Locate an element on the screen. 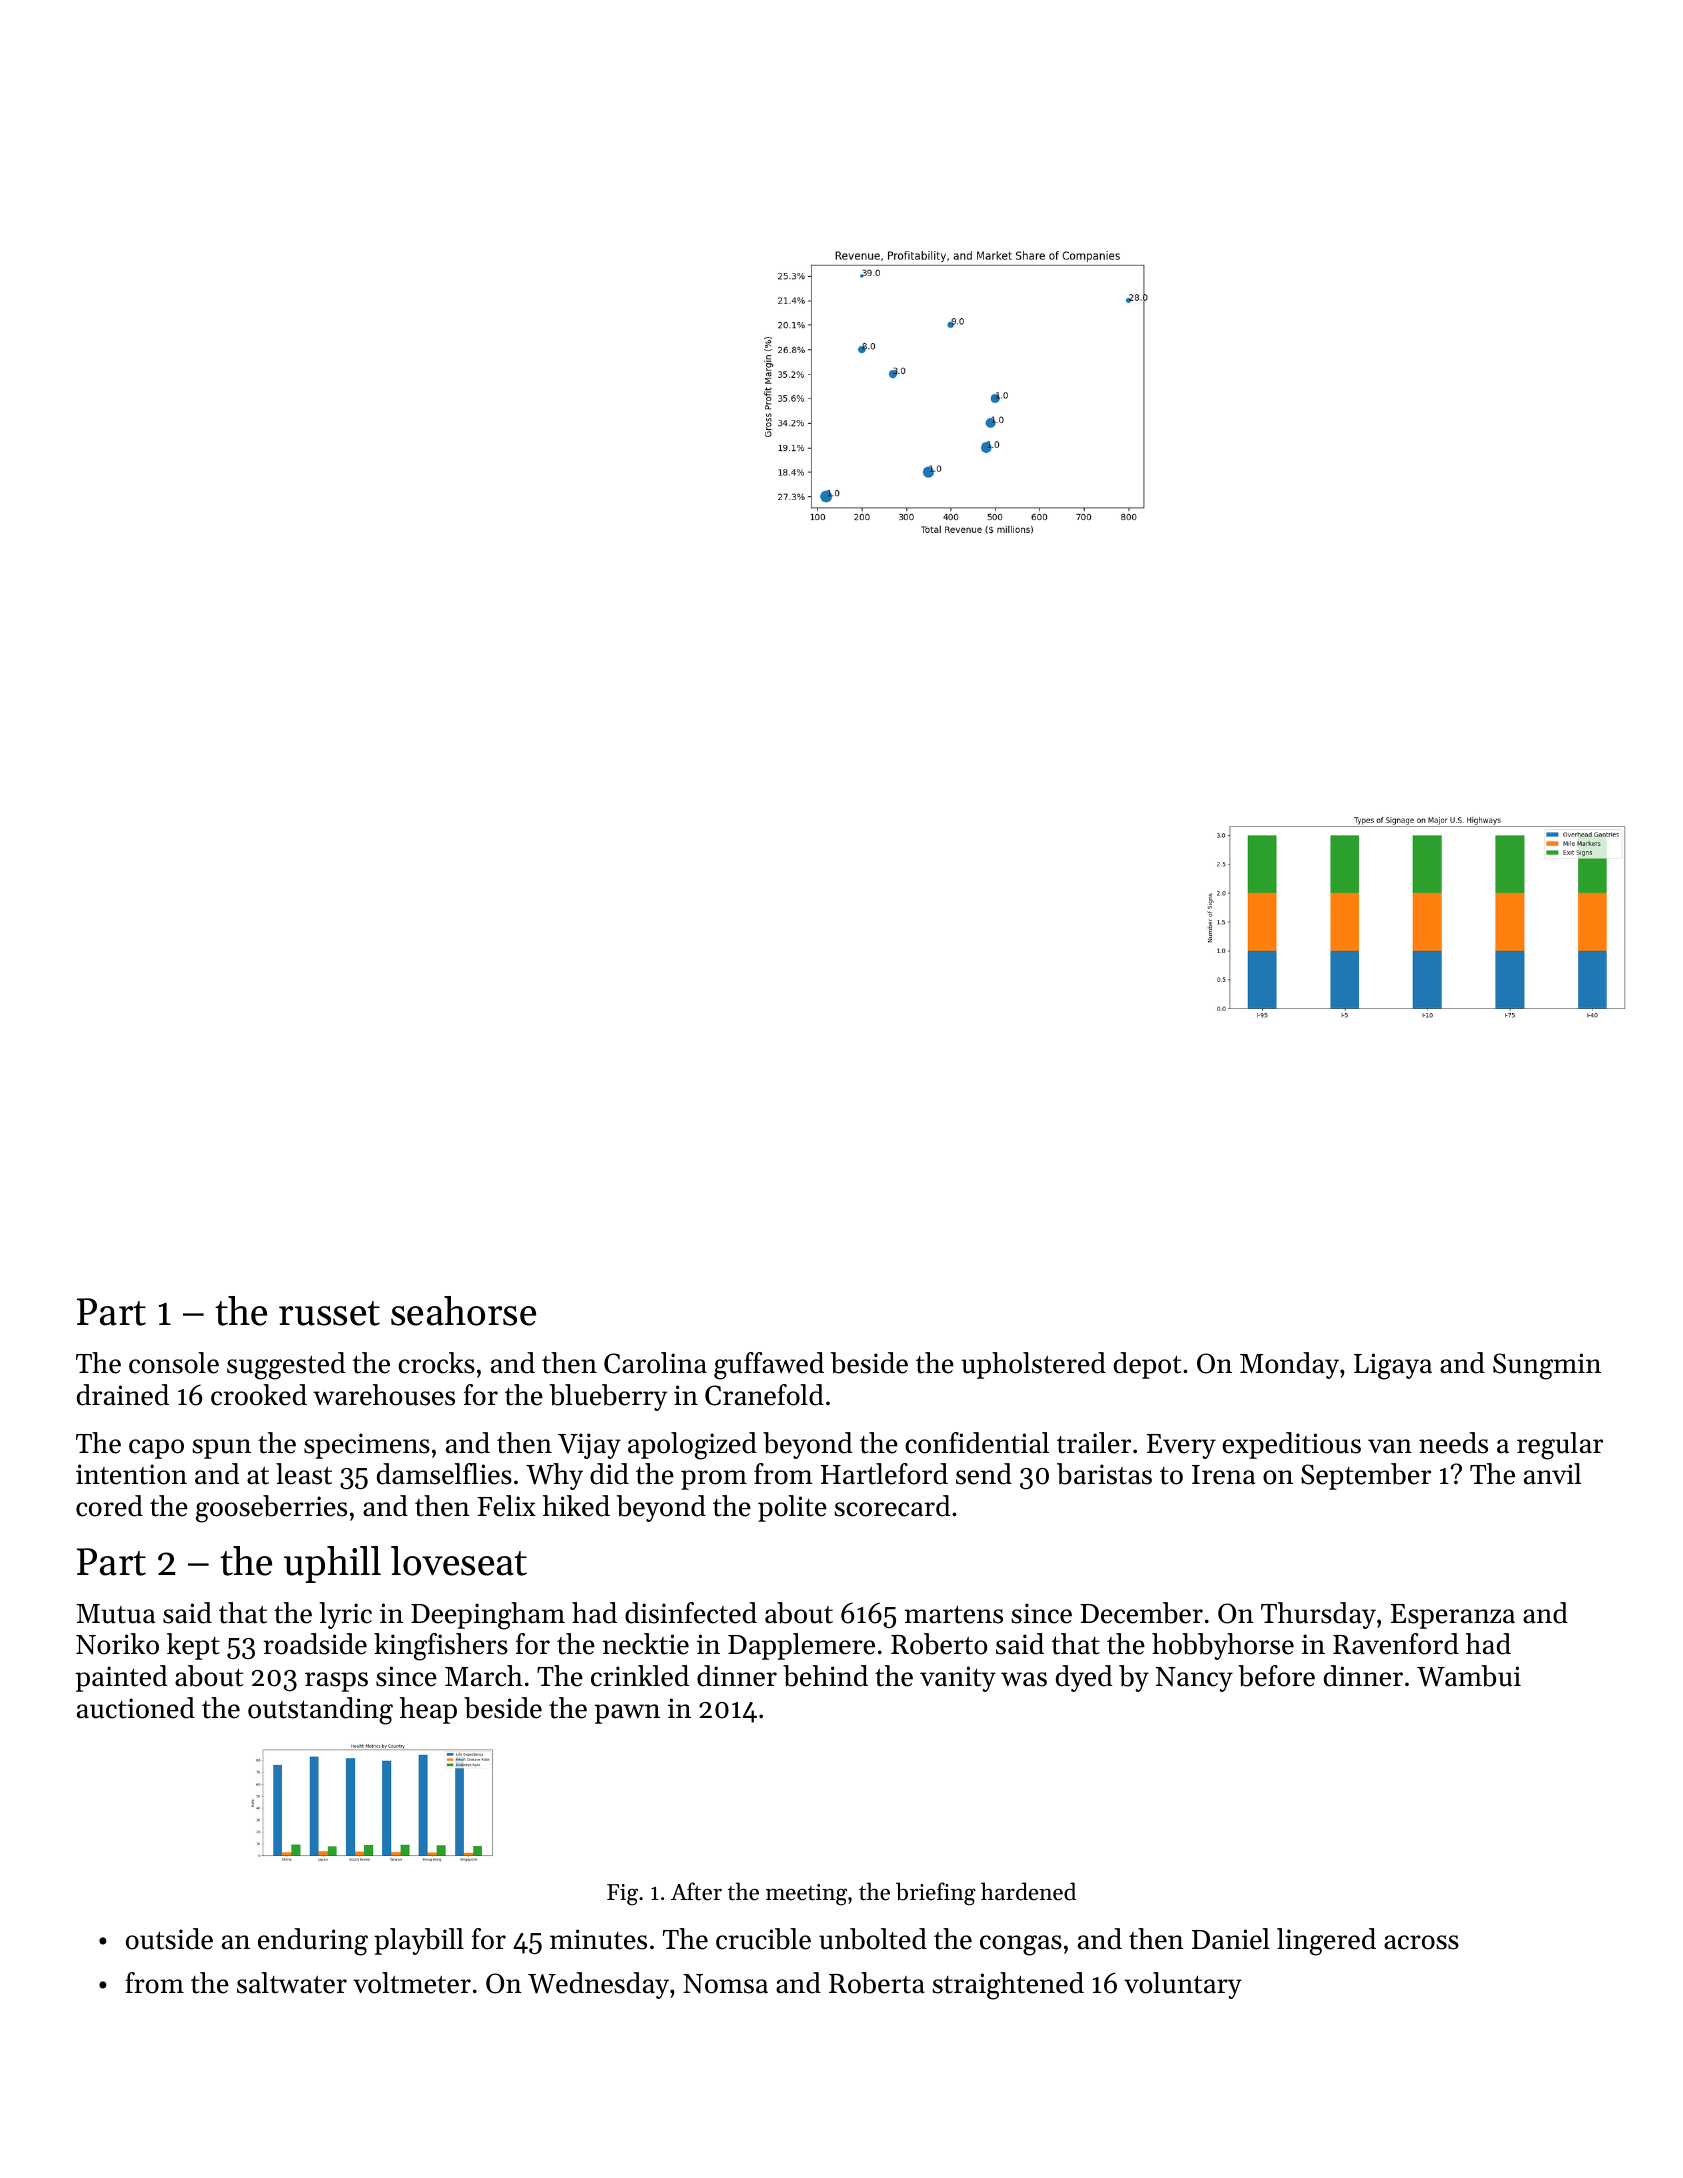  depot is located at coordinates (1147, 1365).
